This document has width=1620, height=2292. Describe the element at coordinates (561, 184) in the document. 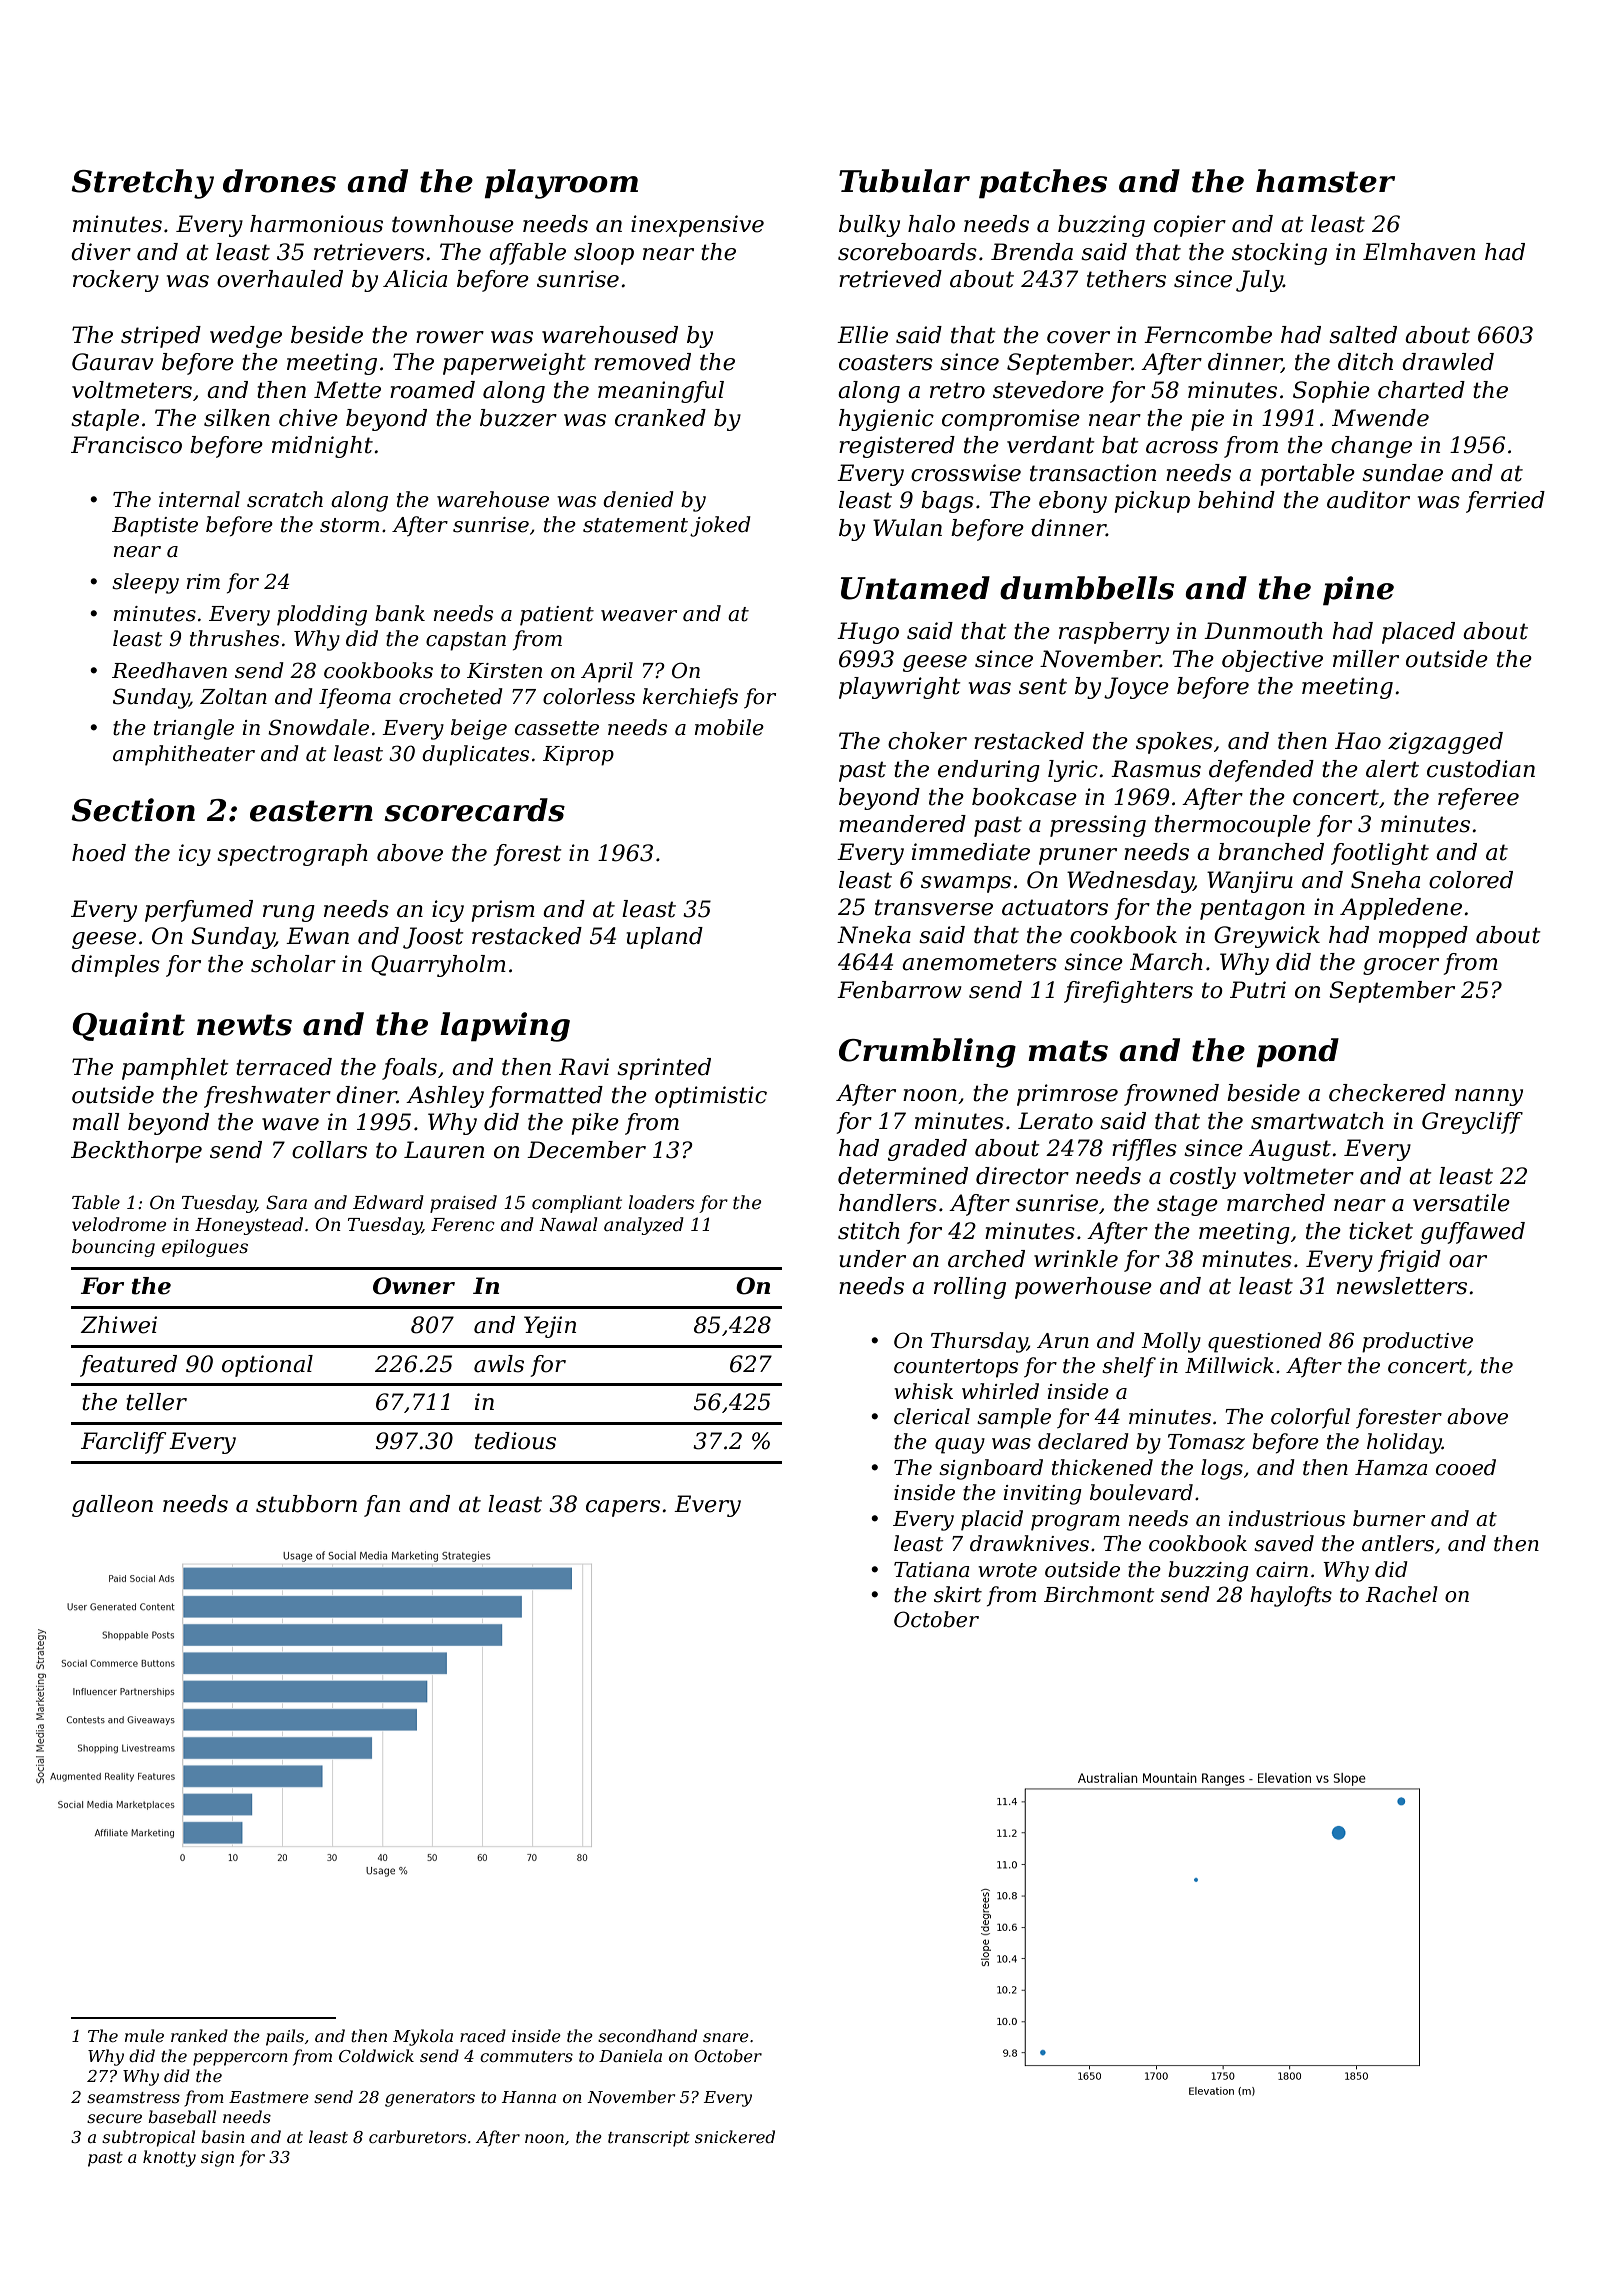

I see `playroom` at that location.
